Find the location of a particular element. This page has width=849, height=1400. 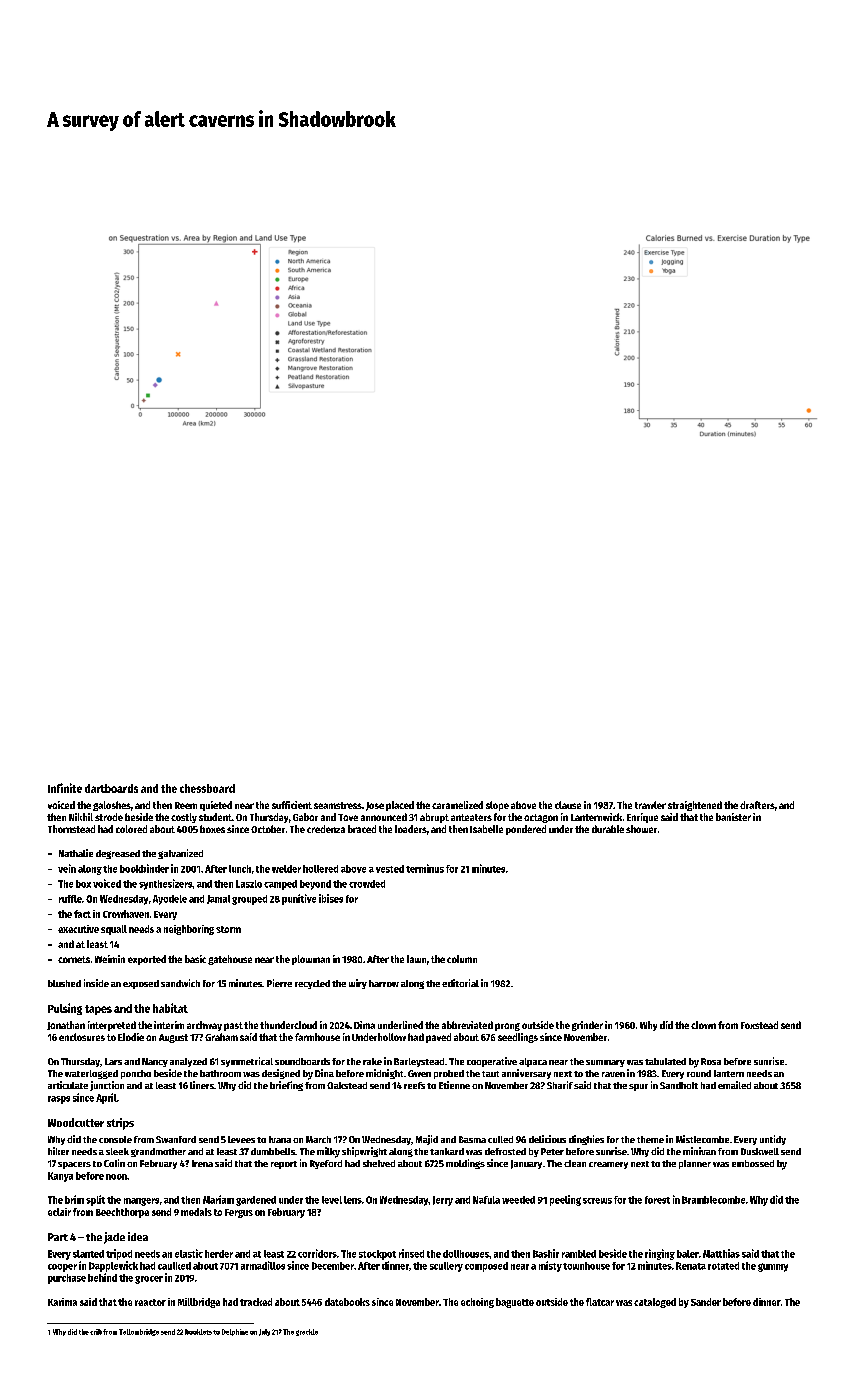

rambled is located at coordinates (579, 1254).
